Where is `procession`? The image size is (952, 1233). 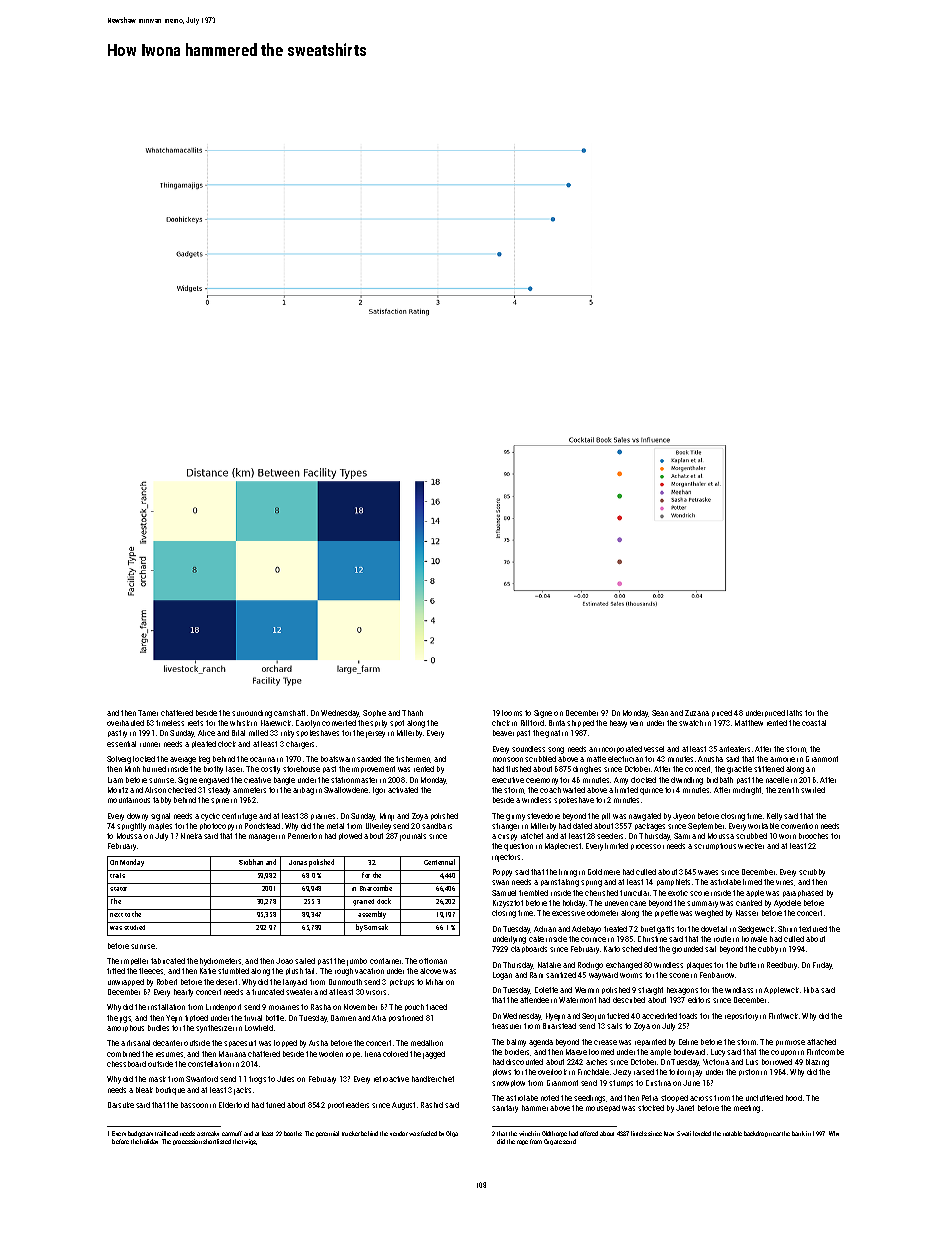
procession is located at coordinates (187, 1142).
